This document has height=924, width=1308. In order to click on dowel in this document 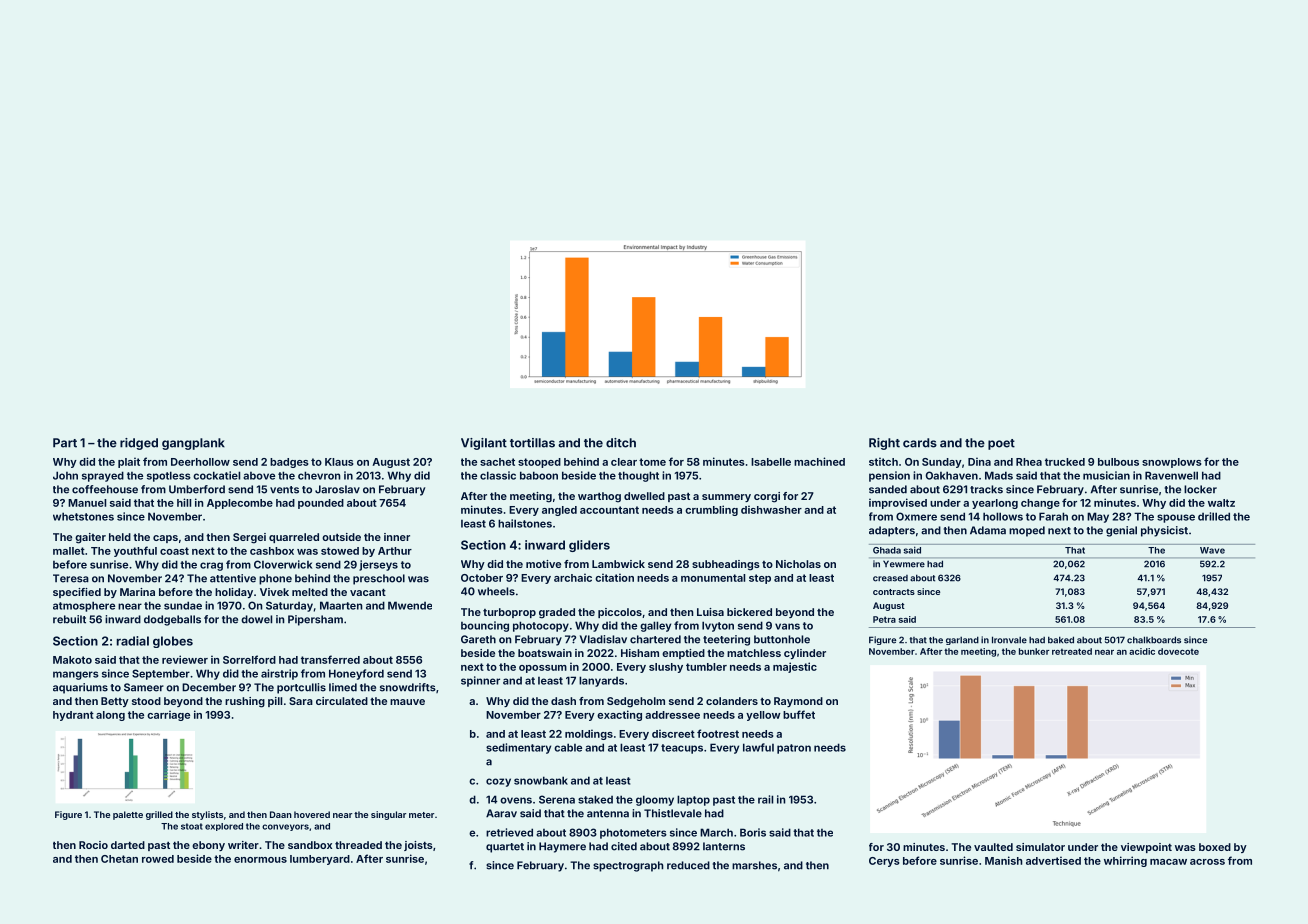, I will do `click(256, 619)`.
